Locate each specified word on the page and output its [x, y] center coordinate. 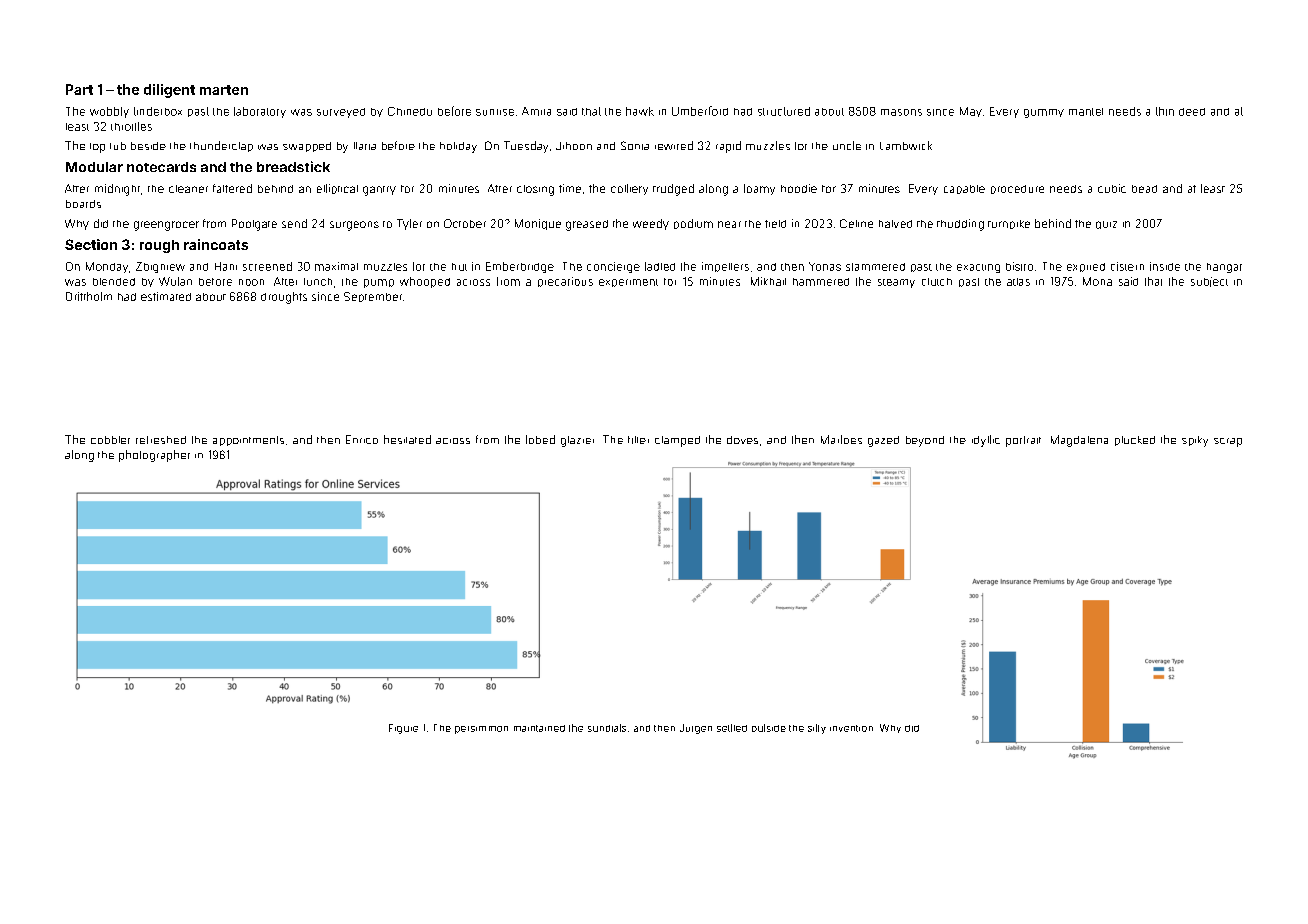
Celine [856, 223]
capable [964, 189]
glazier [577, 441]
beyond [925, 441]
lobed [540, 439]
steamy [896, 283]
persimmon [481, 730]
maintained [539, 728]
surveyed [341, 113]
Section [91, 244]
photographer [154, 456]
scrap [1228, 442]
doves [742, 440]
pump [379, 283]
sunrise [495, 112]
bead [1144, 189]
